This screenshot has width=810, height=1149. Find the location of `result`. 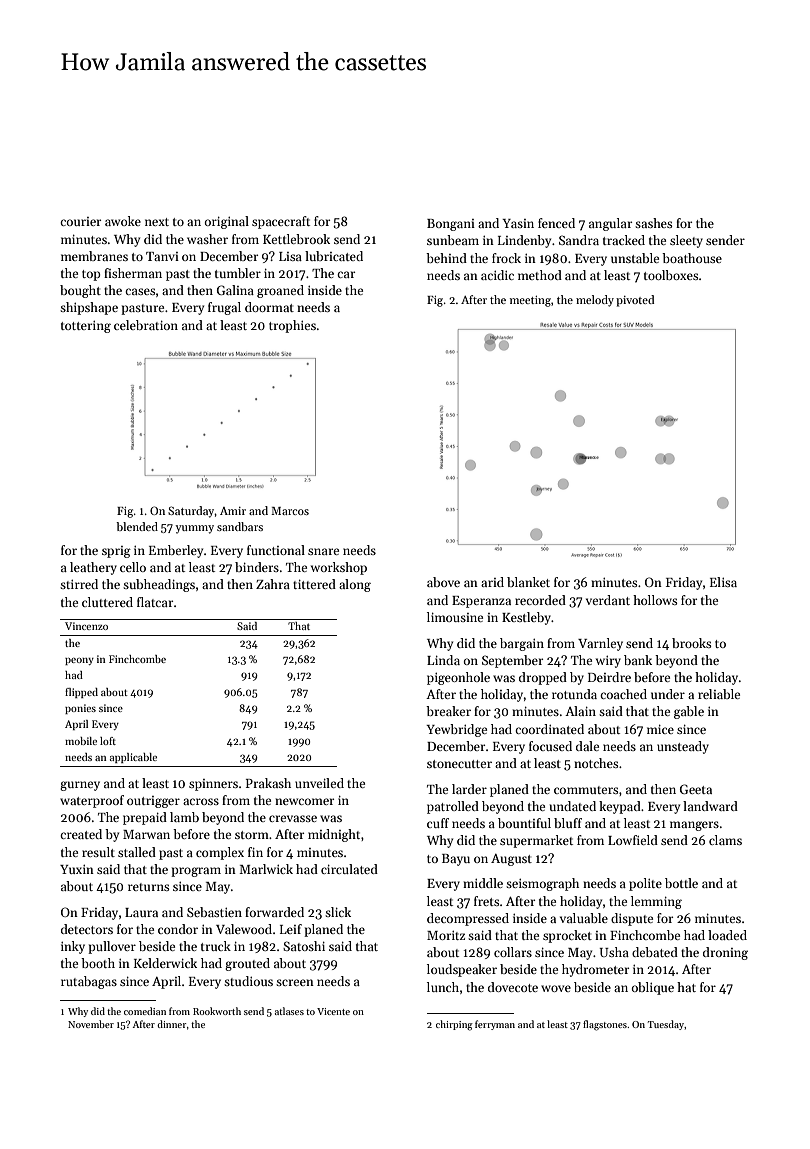

result is located at coordinates (98, 852).
